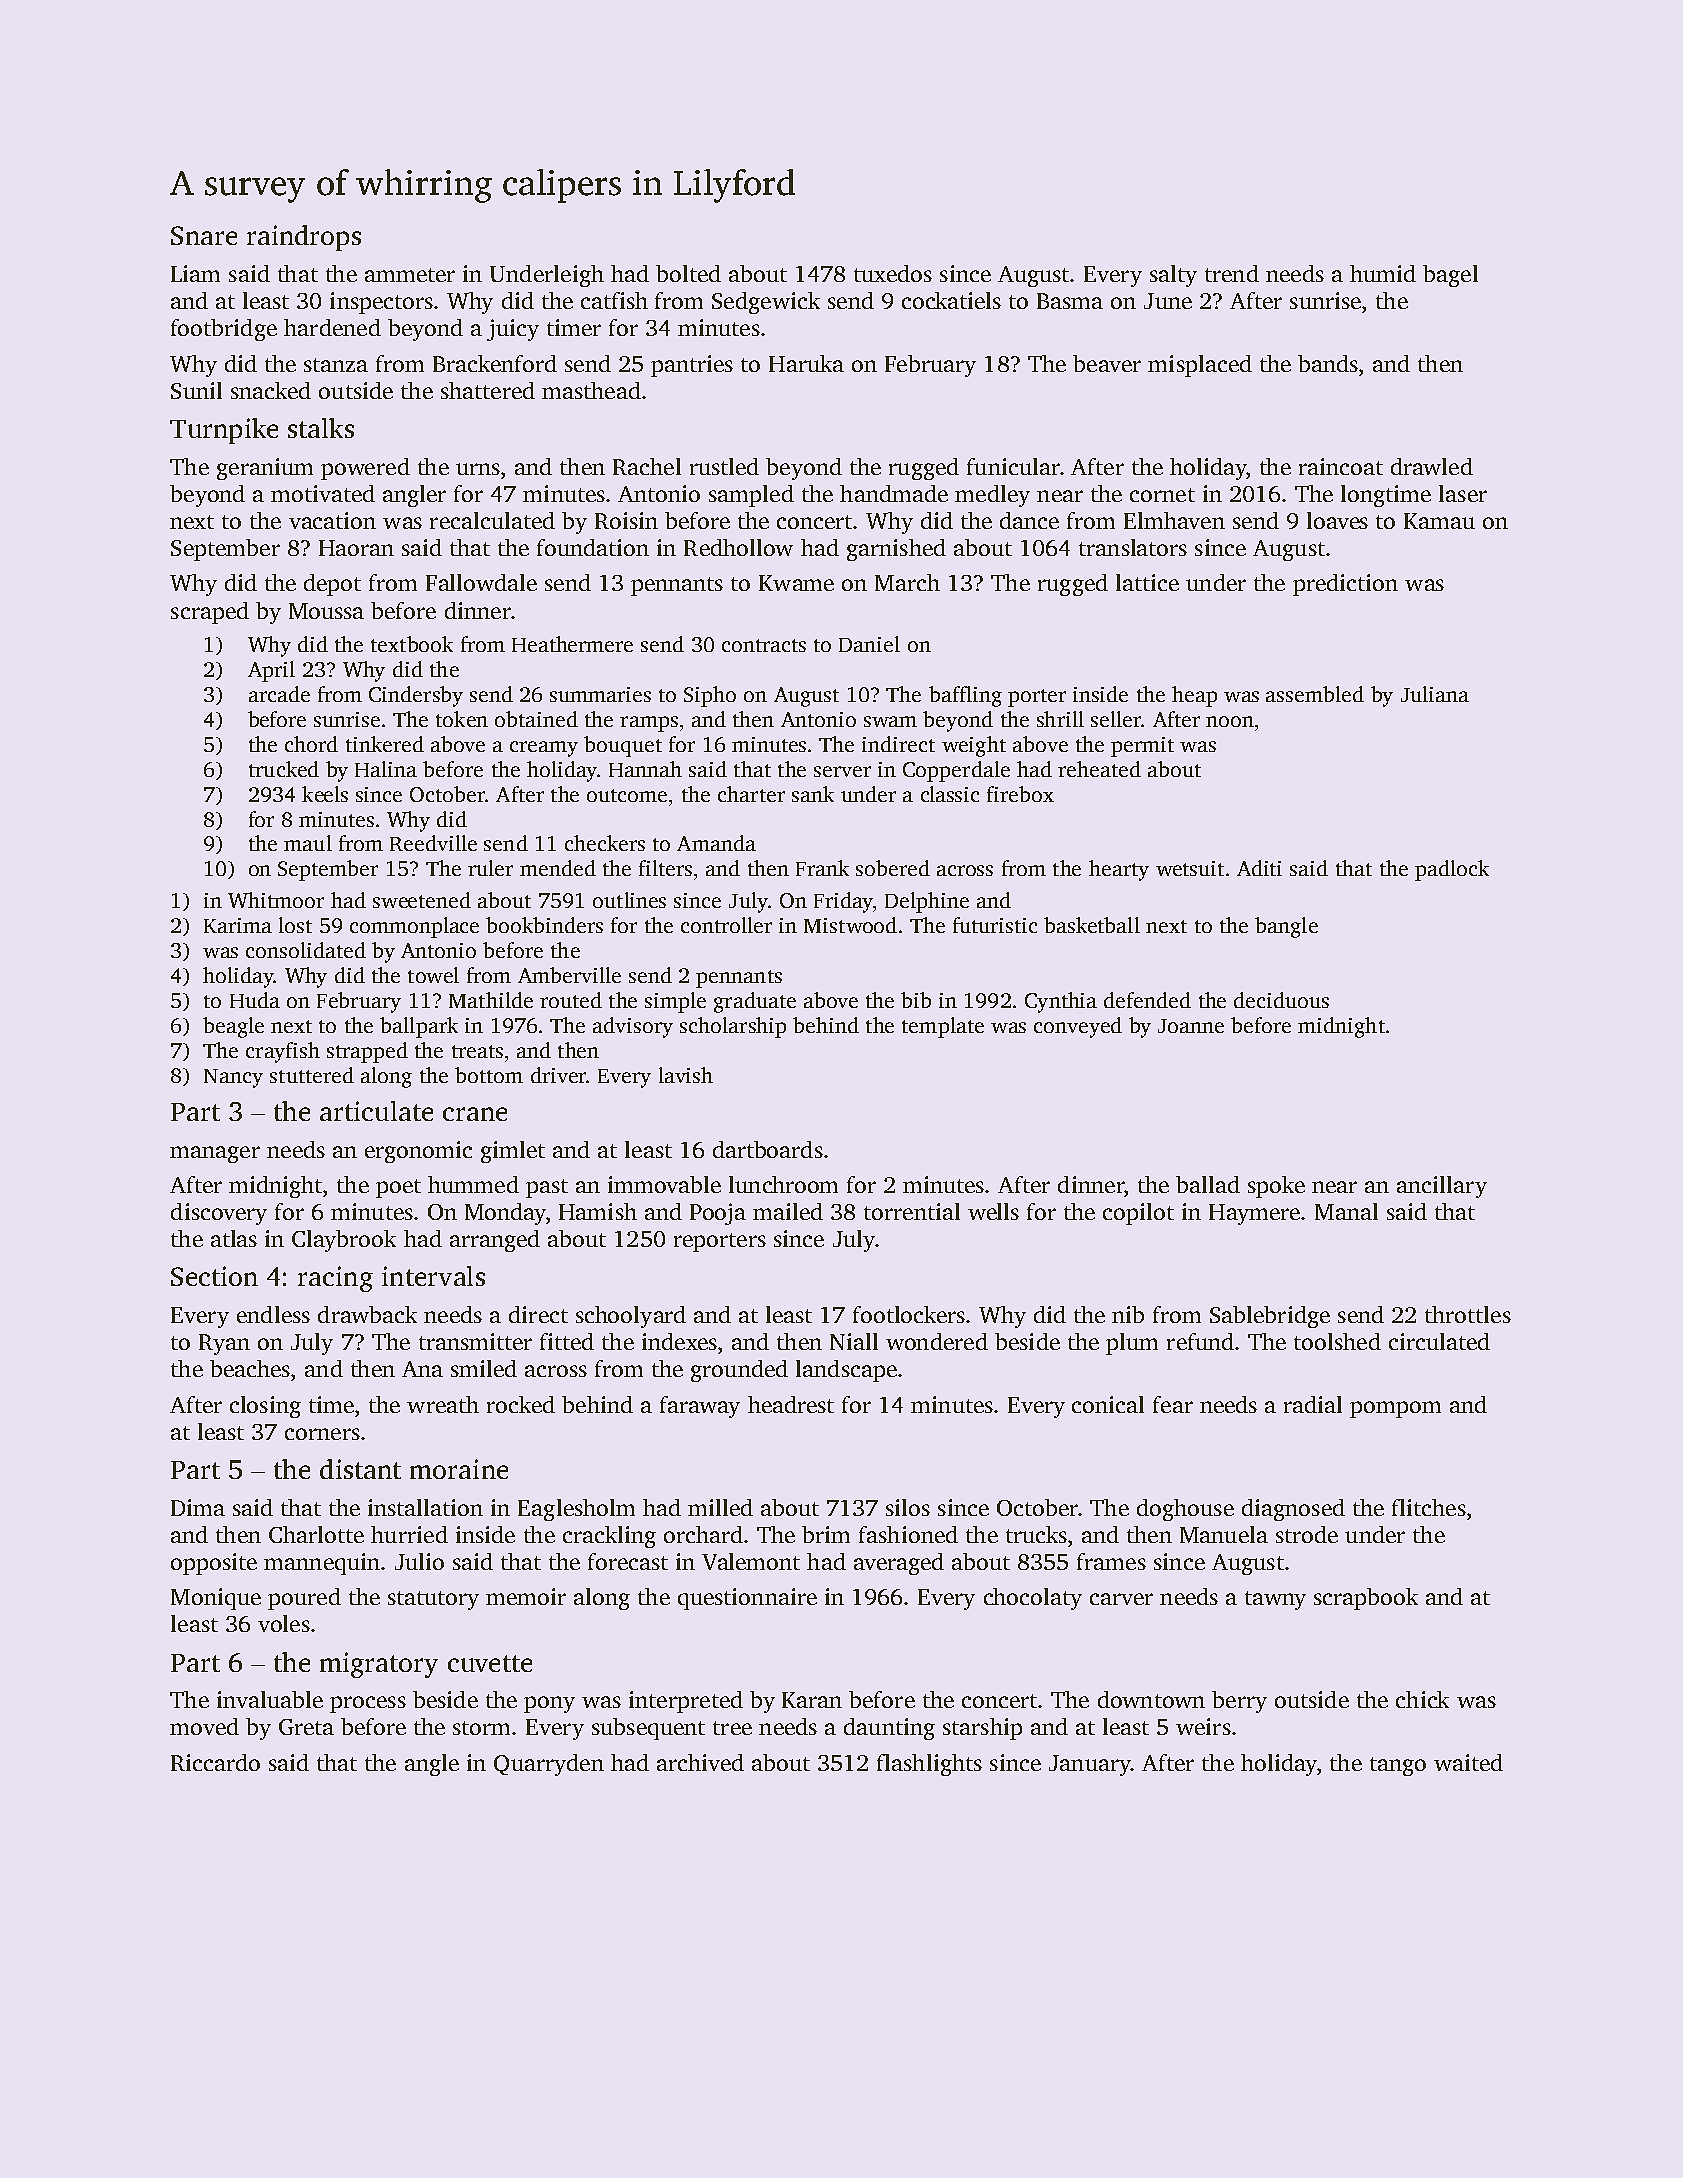 The image size is (1683, 2178). Describe the element at coordinates (854, 1341) in the document. I see `Niall` at that location.
